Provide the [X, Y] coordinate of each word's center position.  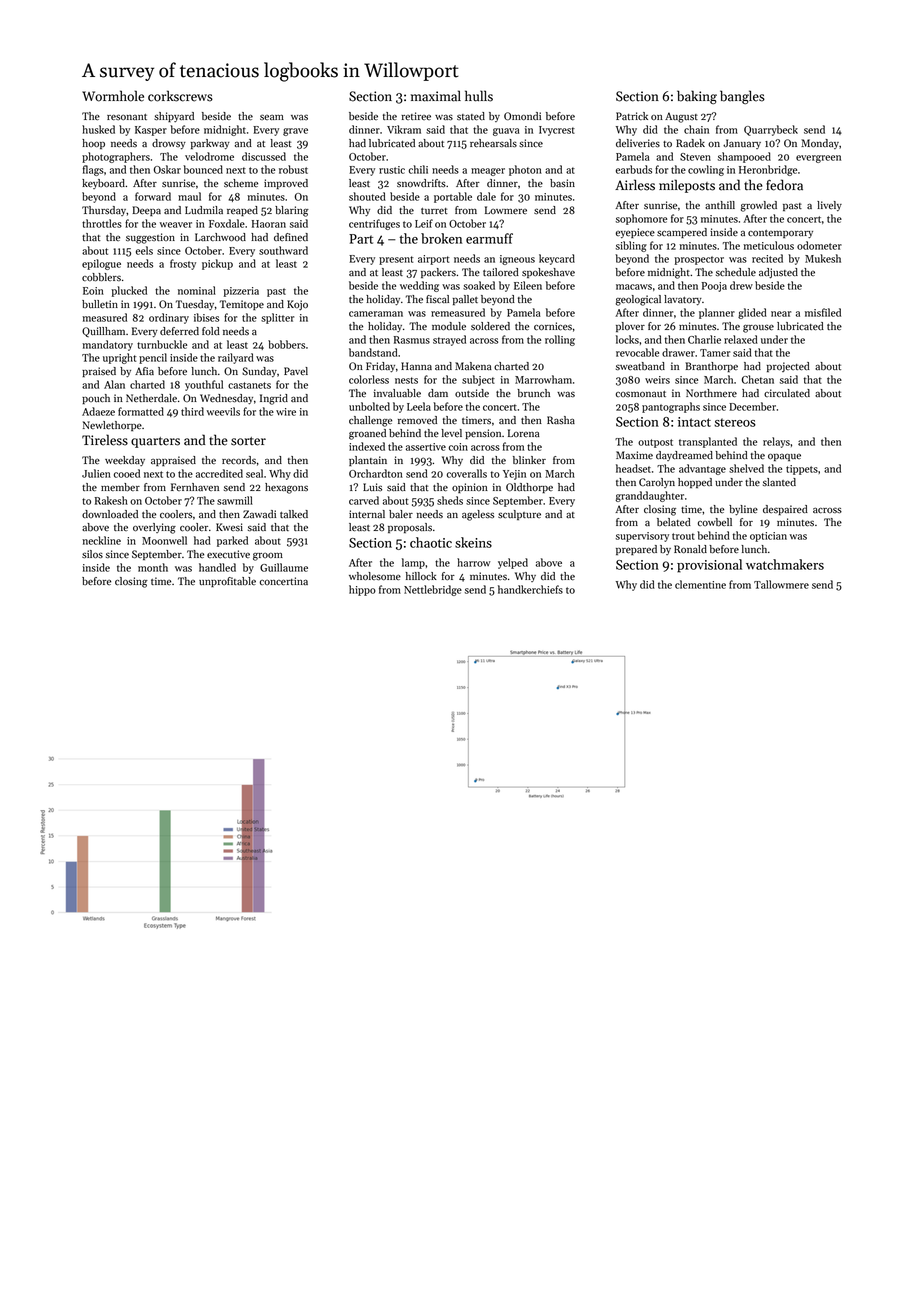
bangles [742, 97]
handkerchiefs [530, 589]
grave [295, 132]
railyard [236, 358]
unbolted [369, 406]
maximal [436, 96]
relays [776, 442]
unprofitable [227, 582]
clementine [700, 584]
